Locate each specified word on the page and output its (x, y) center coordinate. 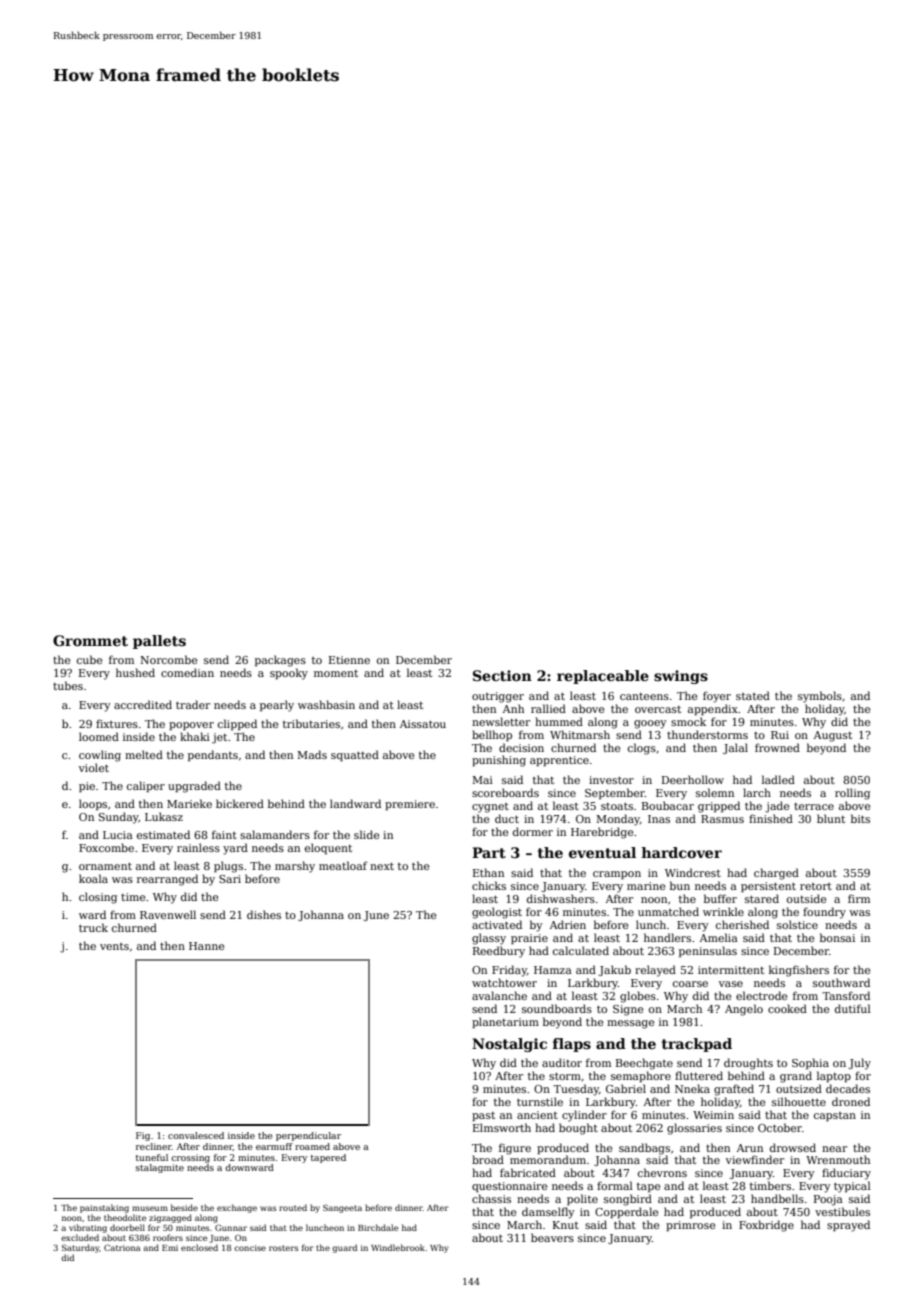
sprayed (848, 1226)
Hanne (206, 946)
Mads (312, 754)
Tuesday (576, 1090)
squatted (355, 755)
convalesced (196, 1135)
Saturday (80, 1248)
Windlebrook (398, 1247)
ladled (778, 779)
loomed (99, 736)
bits (860, 818)
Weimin (713, 1115)
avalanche (499, 995)
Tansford (846, 995)
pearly (277, 706)
